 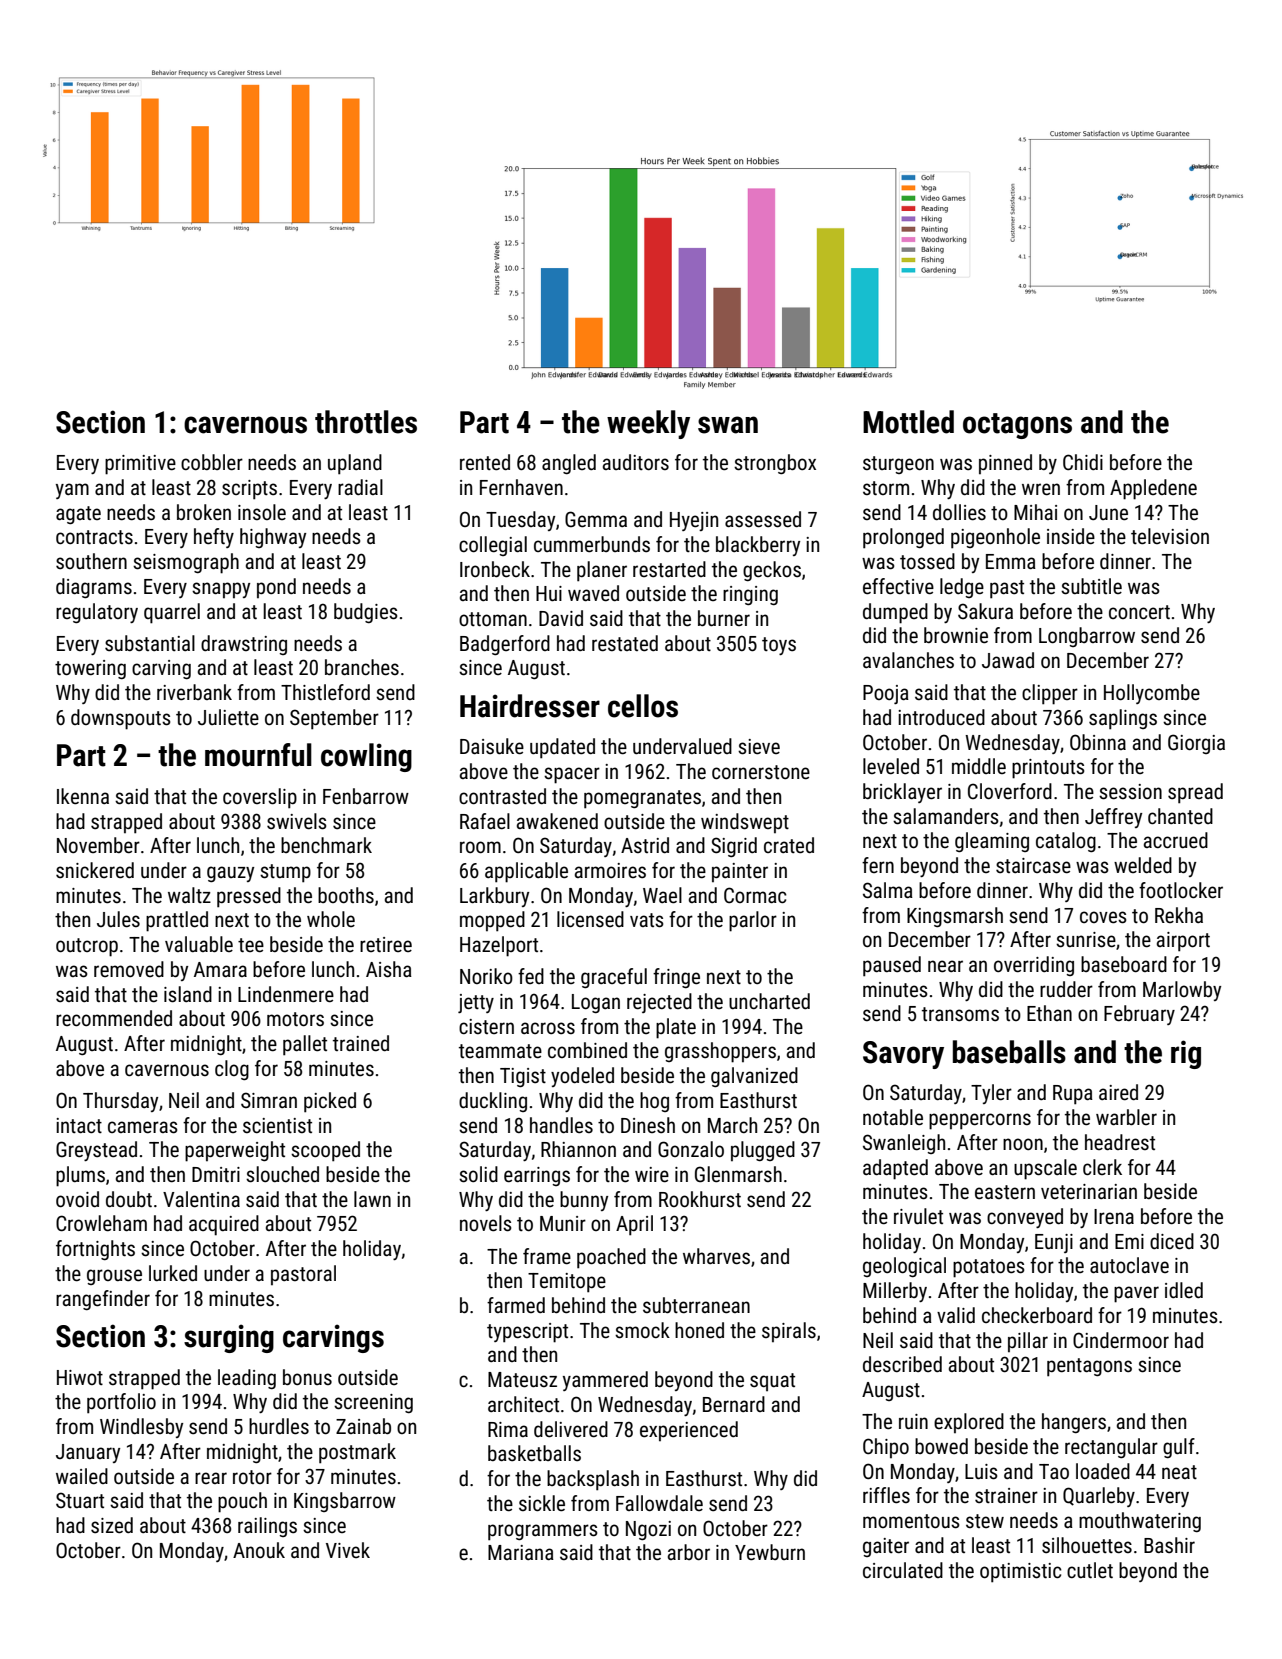 I want to click on Jawad, so click(x=1008, y=660).
